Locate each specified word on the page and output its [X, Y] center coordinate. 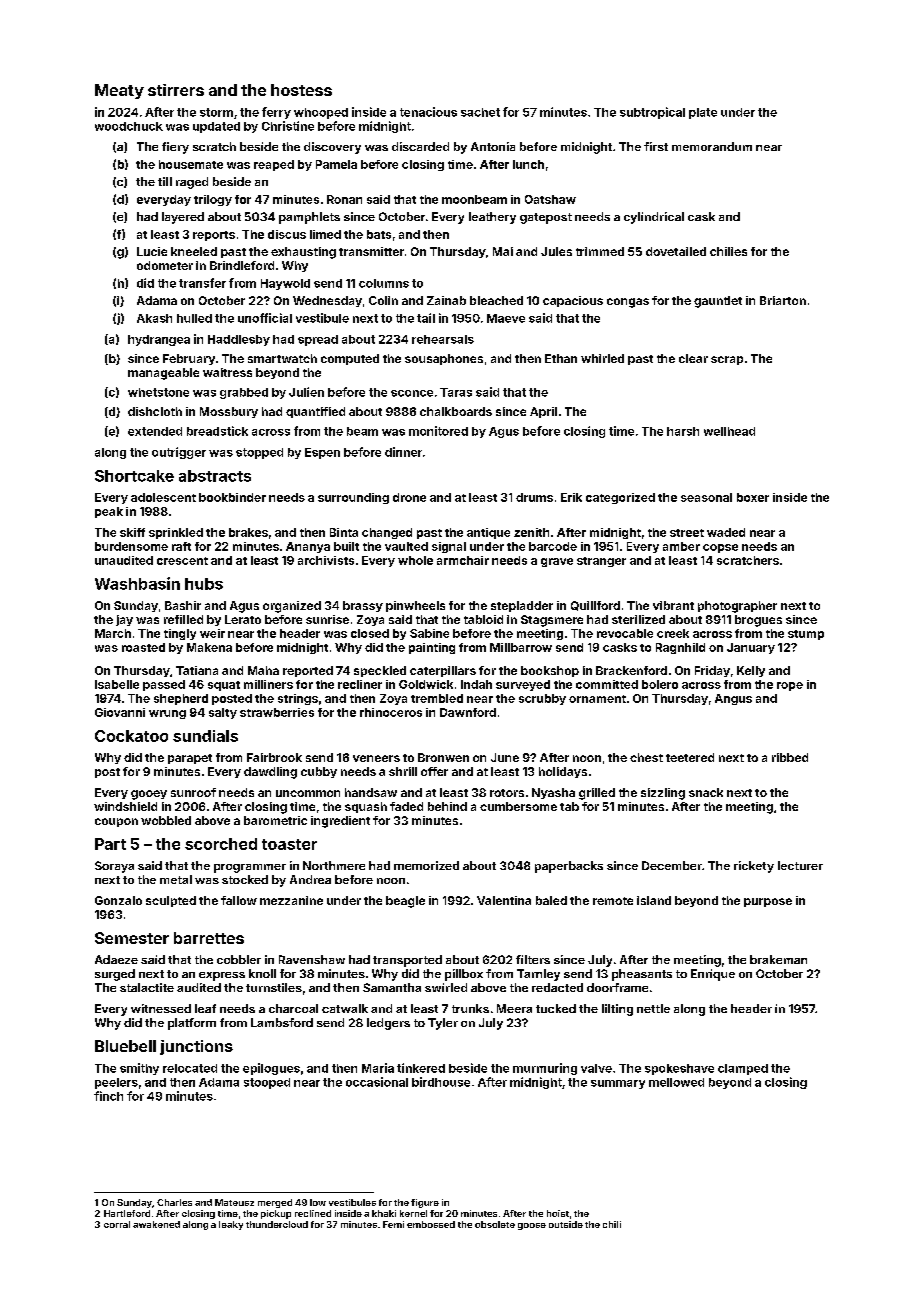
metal [176, 879]
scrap [727, 360]
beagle [405, 902]
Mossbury [229, 412]
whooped [321, 113]
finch [108, 1096]
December [672, 865]
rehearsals [443, 339]
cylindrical [654, 218]
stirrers [176, 90]
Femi [393, 1224]
